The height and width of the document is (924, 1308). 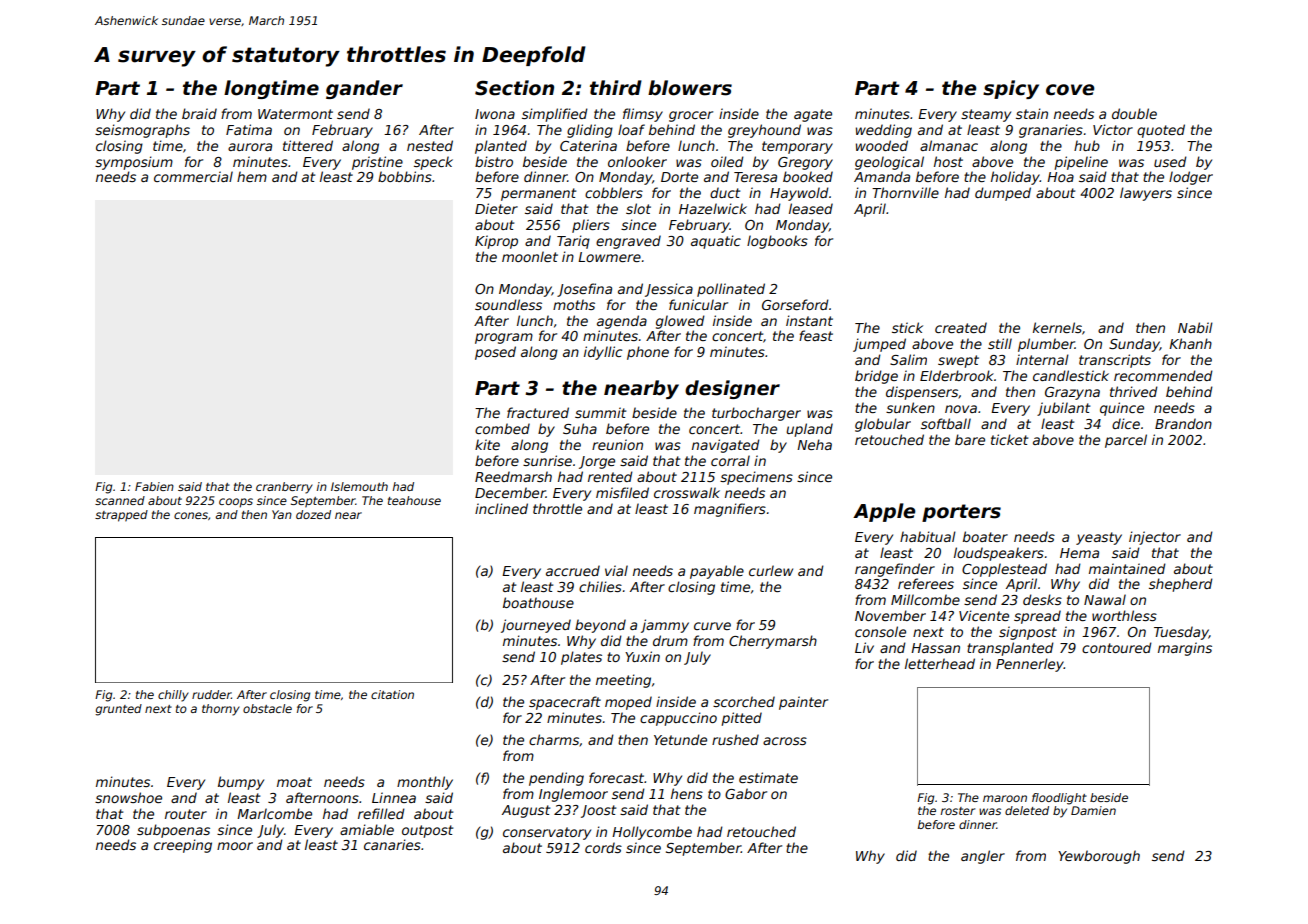 What do you see at coordinates (536, 626) in the document?
I see `journeyed` at bounding box center [536, 626].
